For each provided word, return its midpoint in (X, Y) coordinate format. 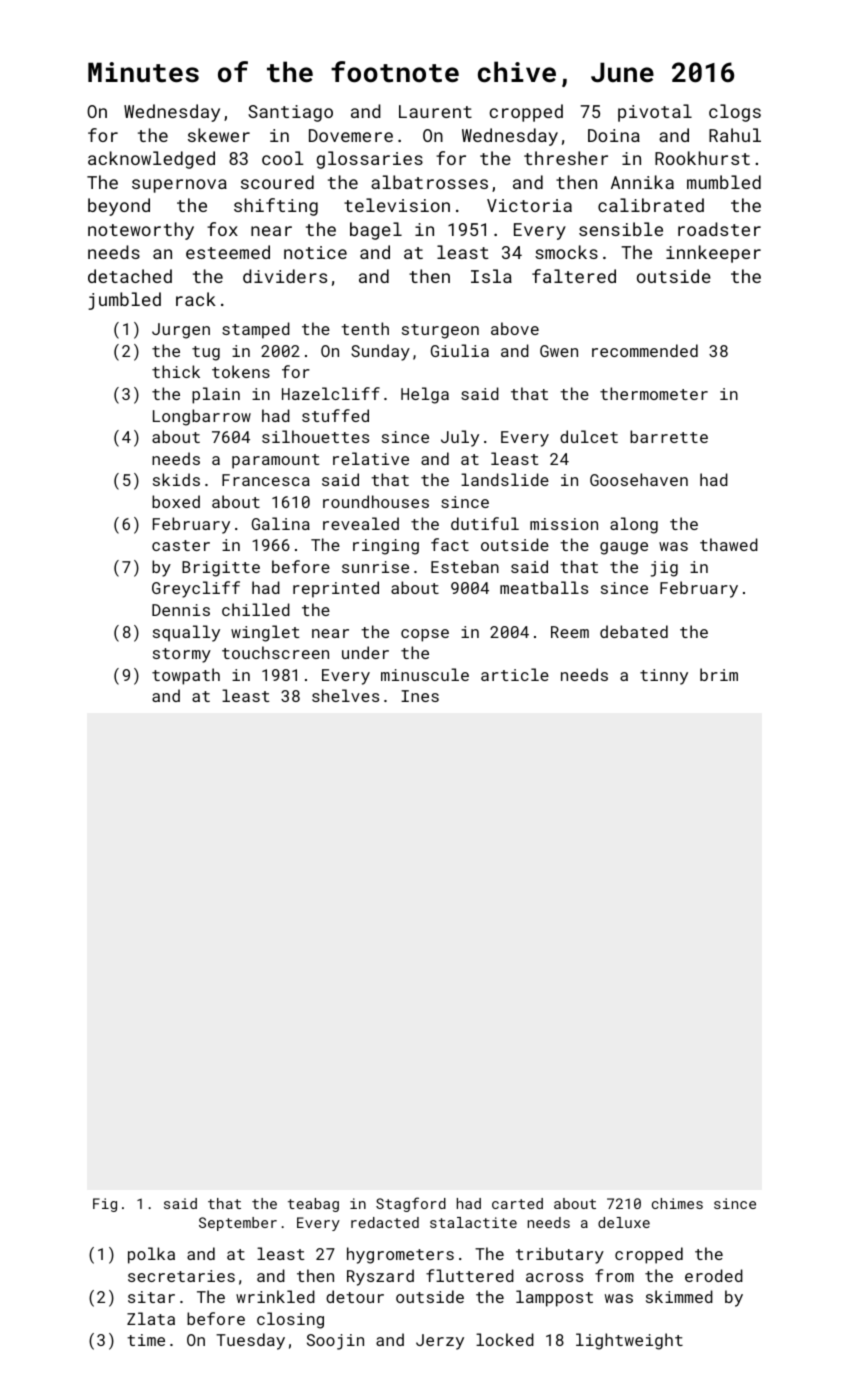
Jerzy (440, 1342)
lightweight (629, 1341)
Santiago (290, 113)
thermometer (654, 393)
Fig (105, 1205)
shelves (345, 695)
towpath (186, 676)
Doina (614, 135)
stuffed (335, 415)
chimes (677, 1203)
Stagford (411, 1204)
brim (719, 674)
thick (176, 371)
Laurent (435, 111)
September (238, 1224)
